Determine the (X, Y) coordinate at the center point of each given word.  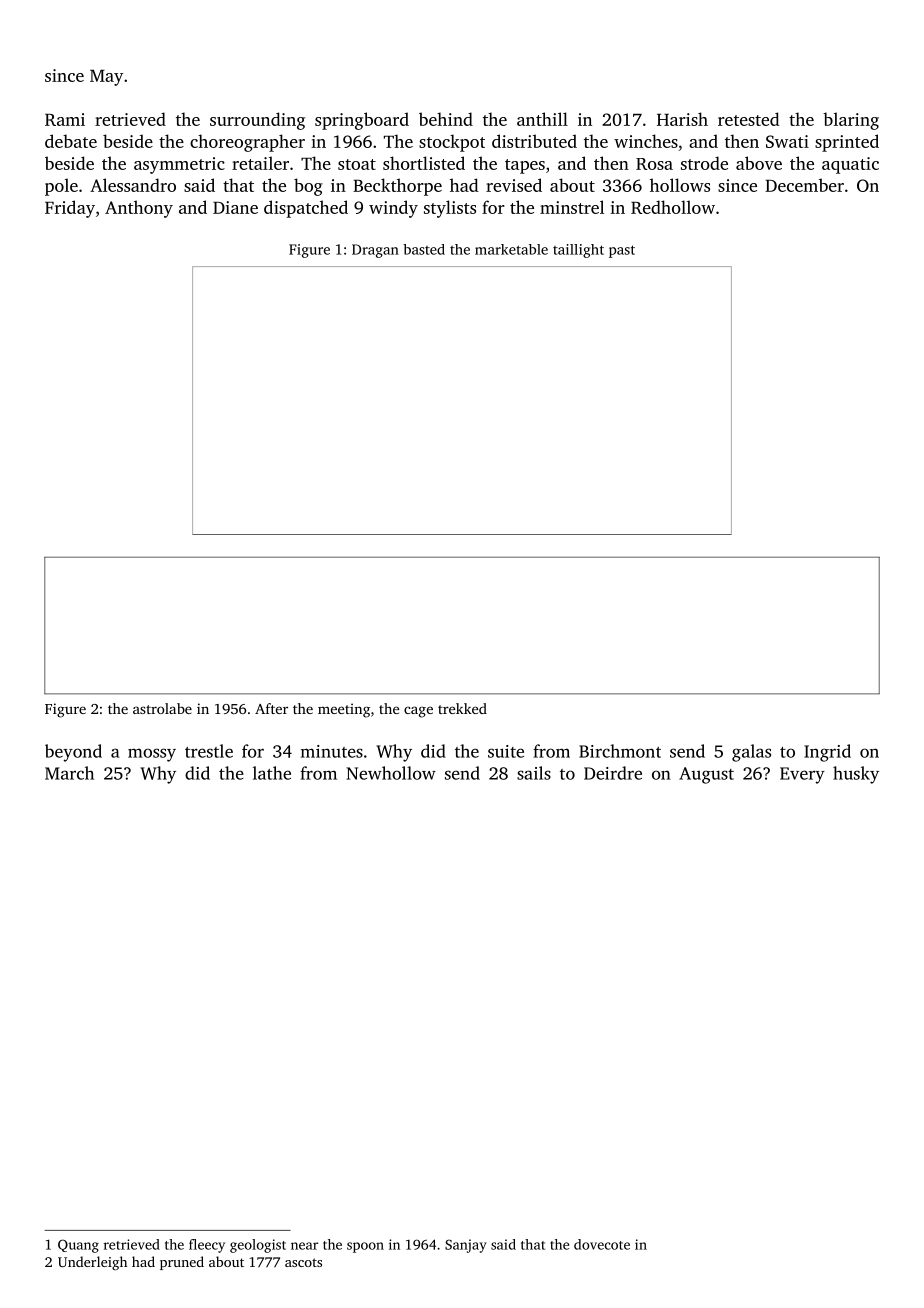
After (271, 708)
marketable (511, 249)
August (706, 775)
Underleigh (92, 1263)
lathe (272, 773)
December (804, 185)
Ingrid (827, 753)
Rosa (654, 164)
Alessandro (133, 185)
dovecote (602, 1244)
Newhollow (391, 773)
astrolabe (162, 708)
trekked (462, 708)
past (622, 251)
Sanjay (466, 1246)
